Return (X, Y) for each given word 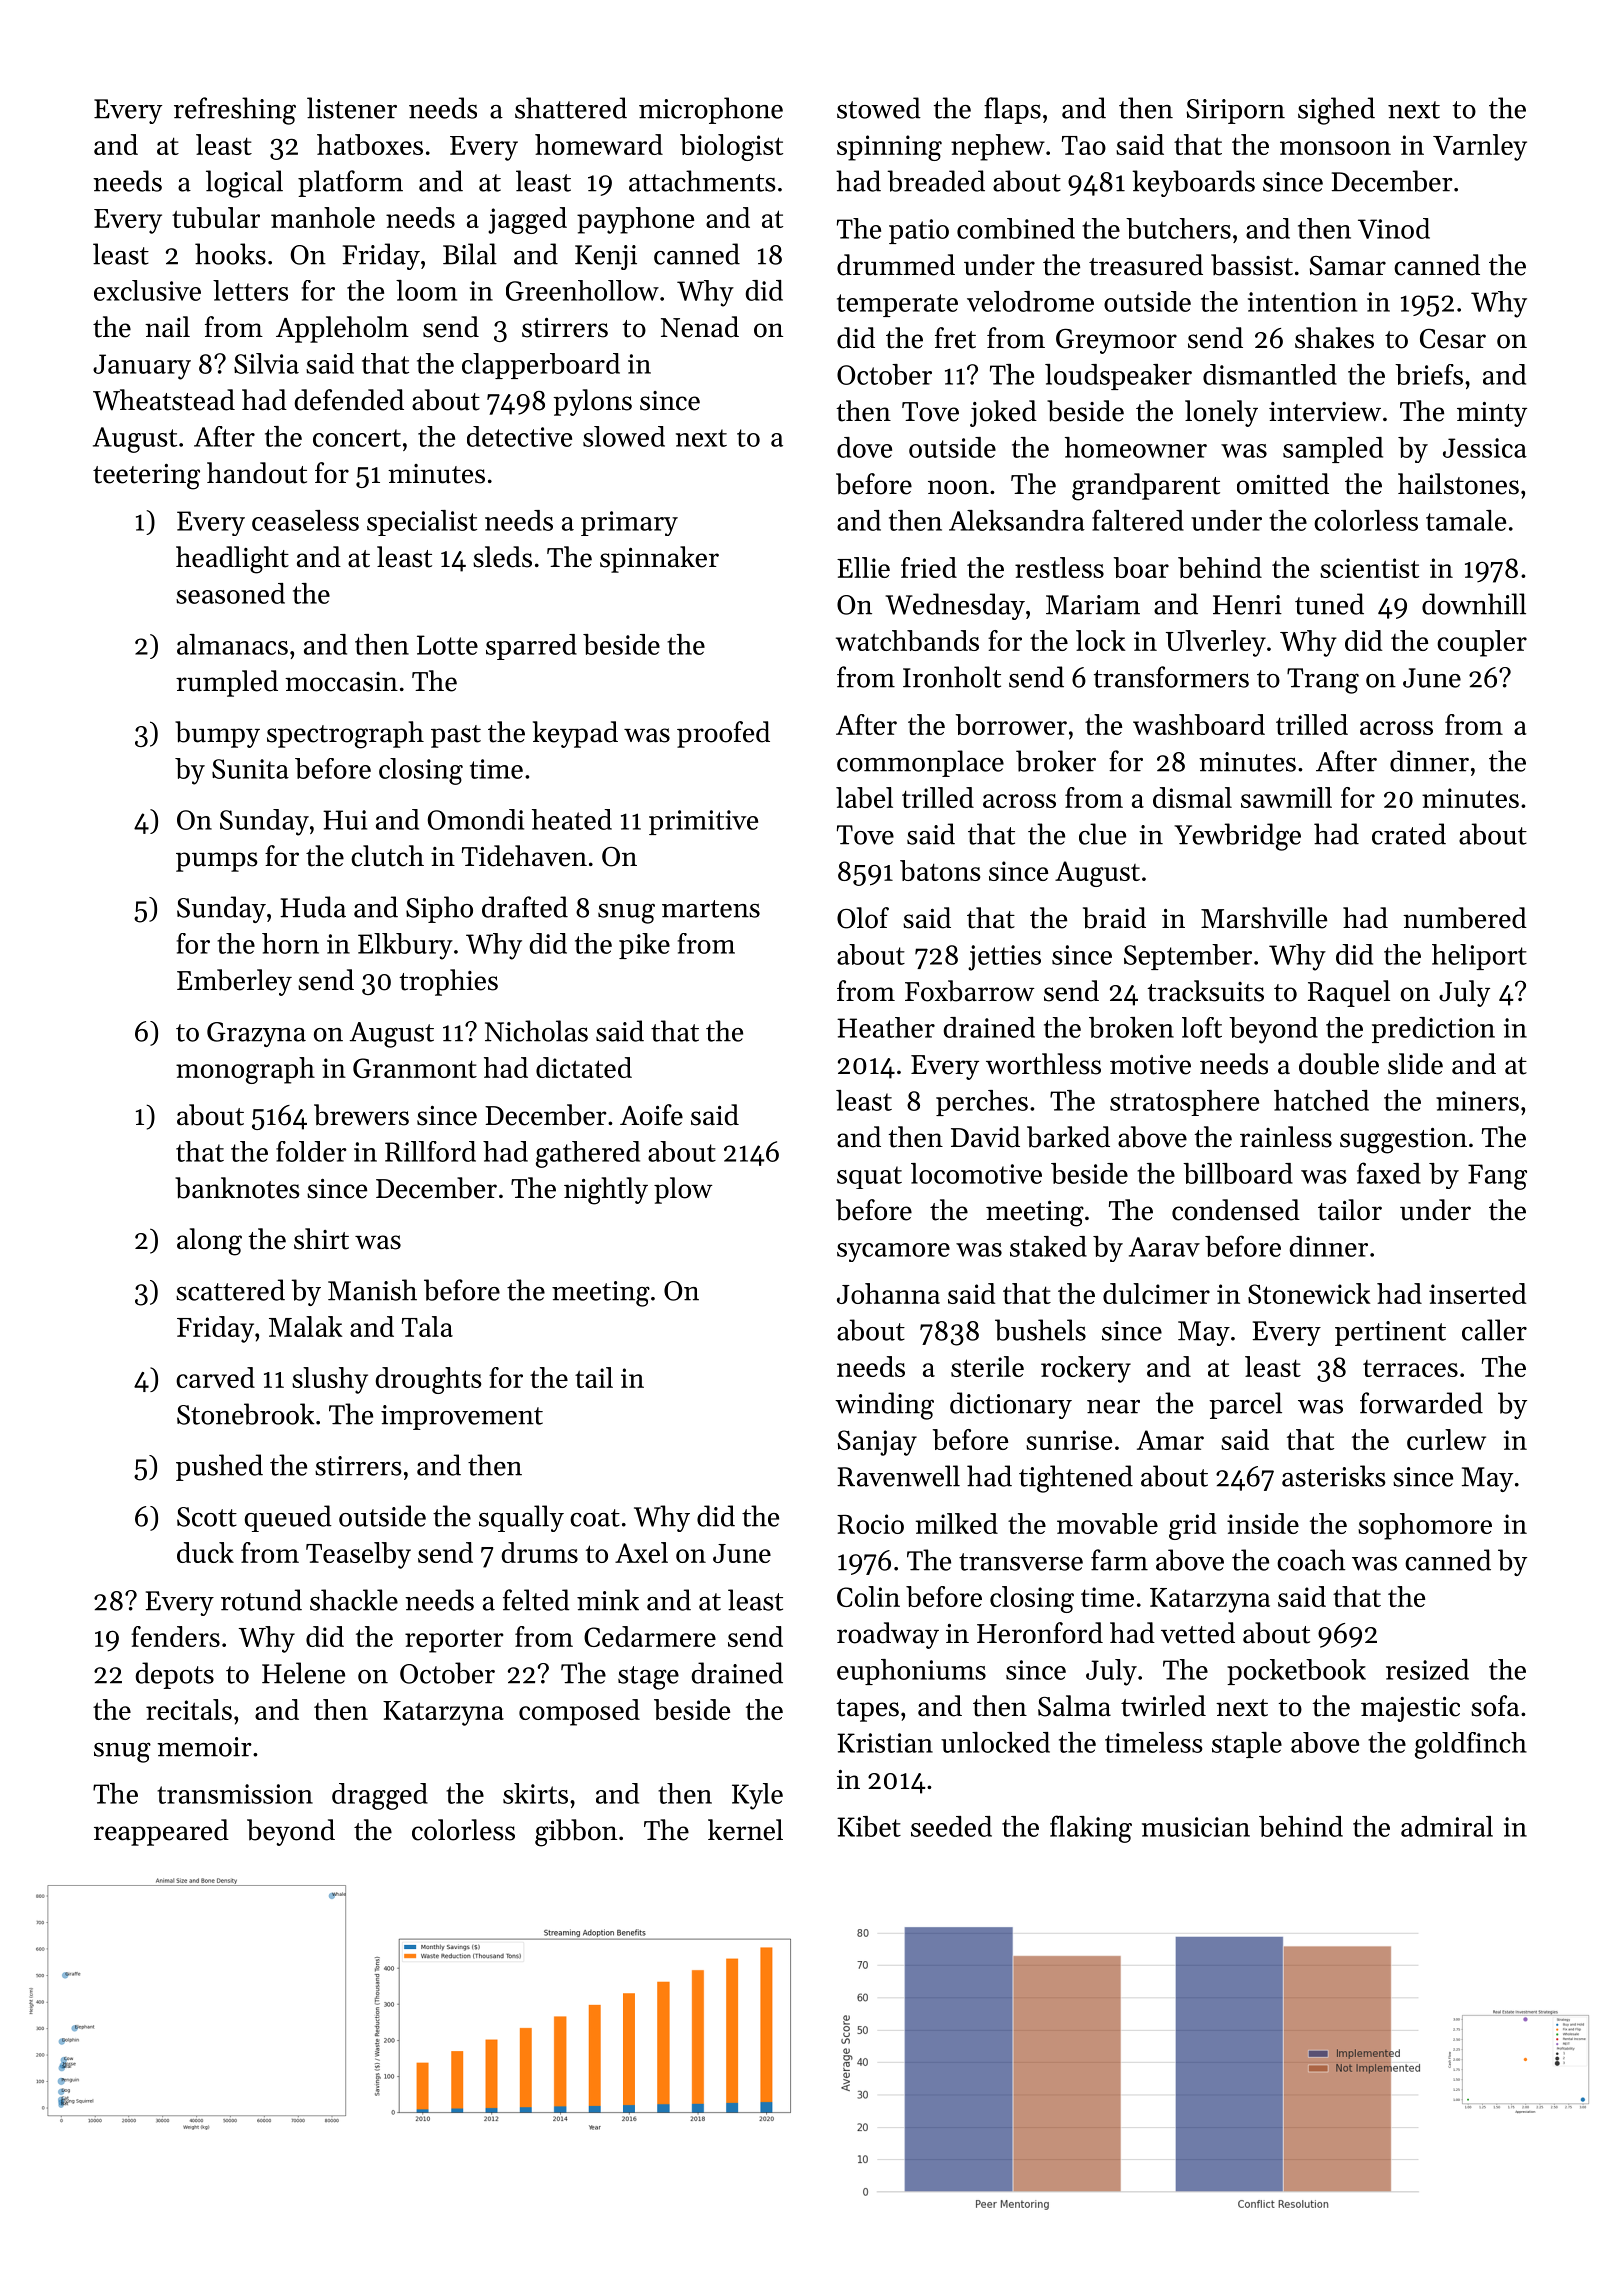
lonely (1221, 413)
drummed (896, 265)
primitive (703, 822)
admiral (1447, 1826)
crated (1409, 834)
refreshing (235, 111)
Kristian (885, 1743)
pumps (217, 862)
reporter (454, 1641)
